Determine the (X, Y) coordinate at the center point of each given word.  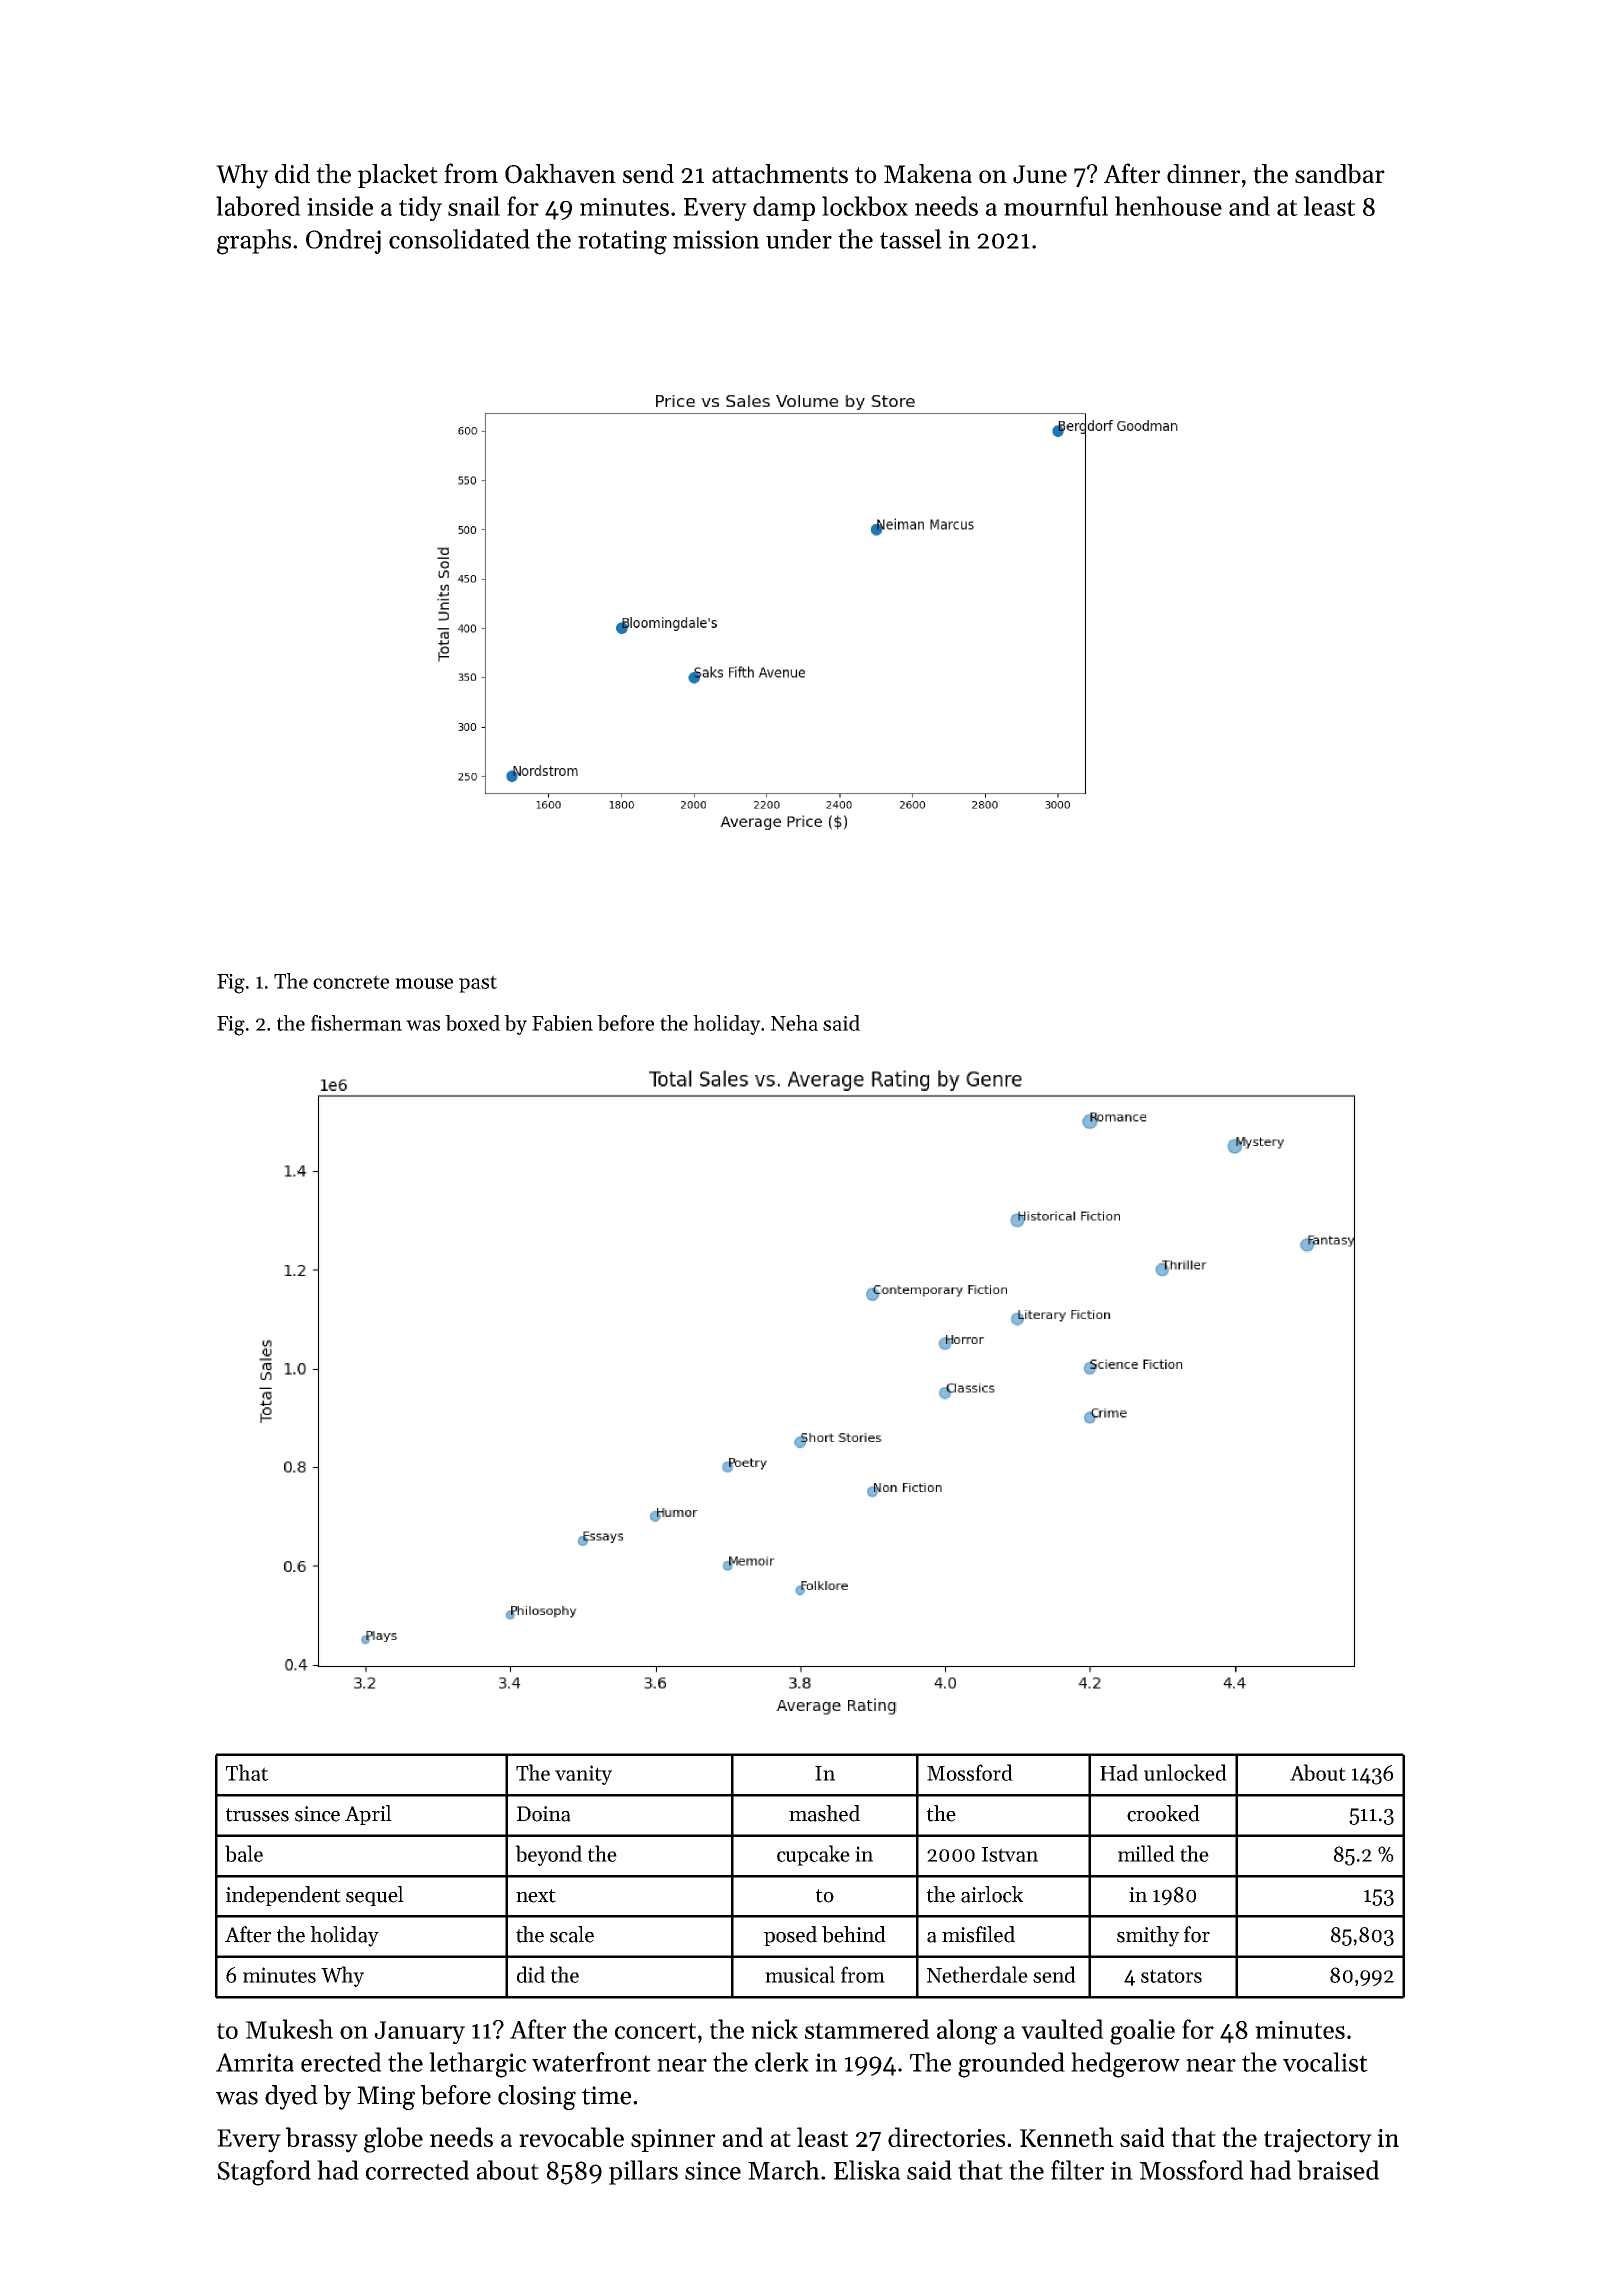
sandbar (1340, 174)
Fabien (562, 1023)
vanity (583, 1775)
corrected (417, 2170)
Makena (928, 174)
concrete (351, 982)
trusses (257, 1815)
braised (1338, 2170)
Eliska (867, 2170)
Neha (794, 1023)
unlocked (1185, 1772)
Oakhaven (560, 174)
